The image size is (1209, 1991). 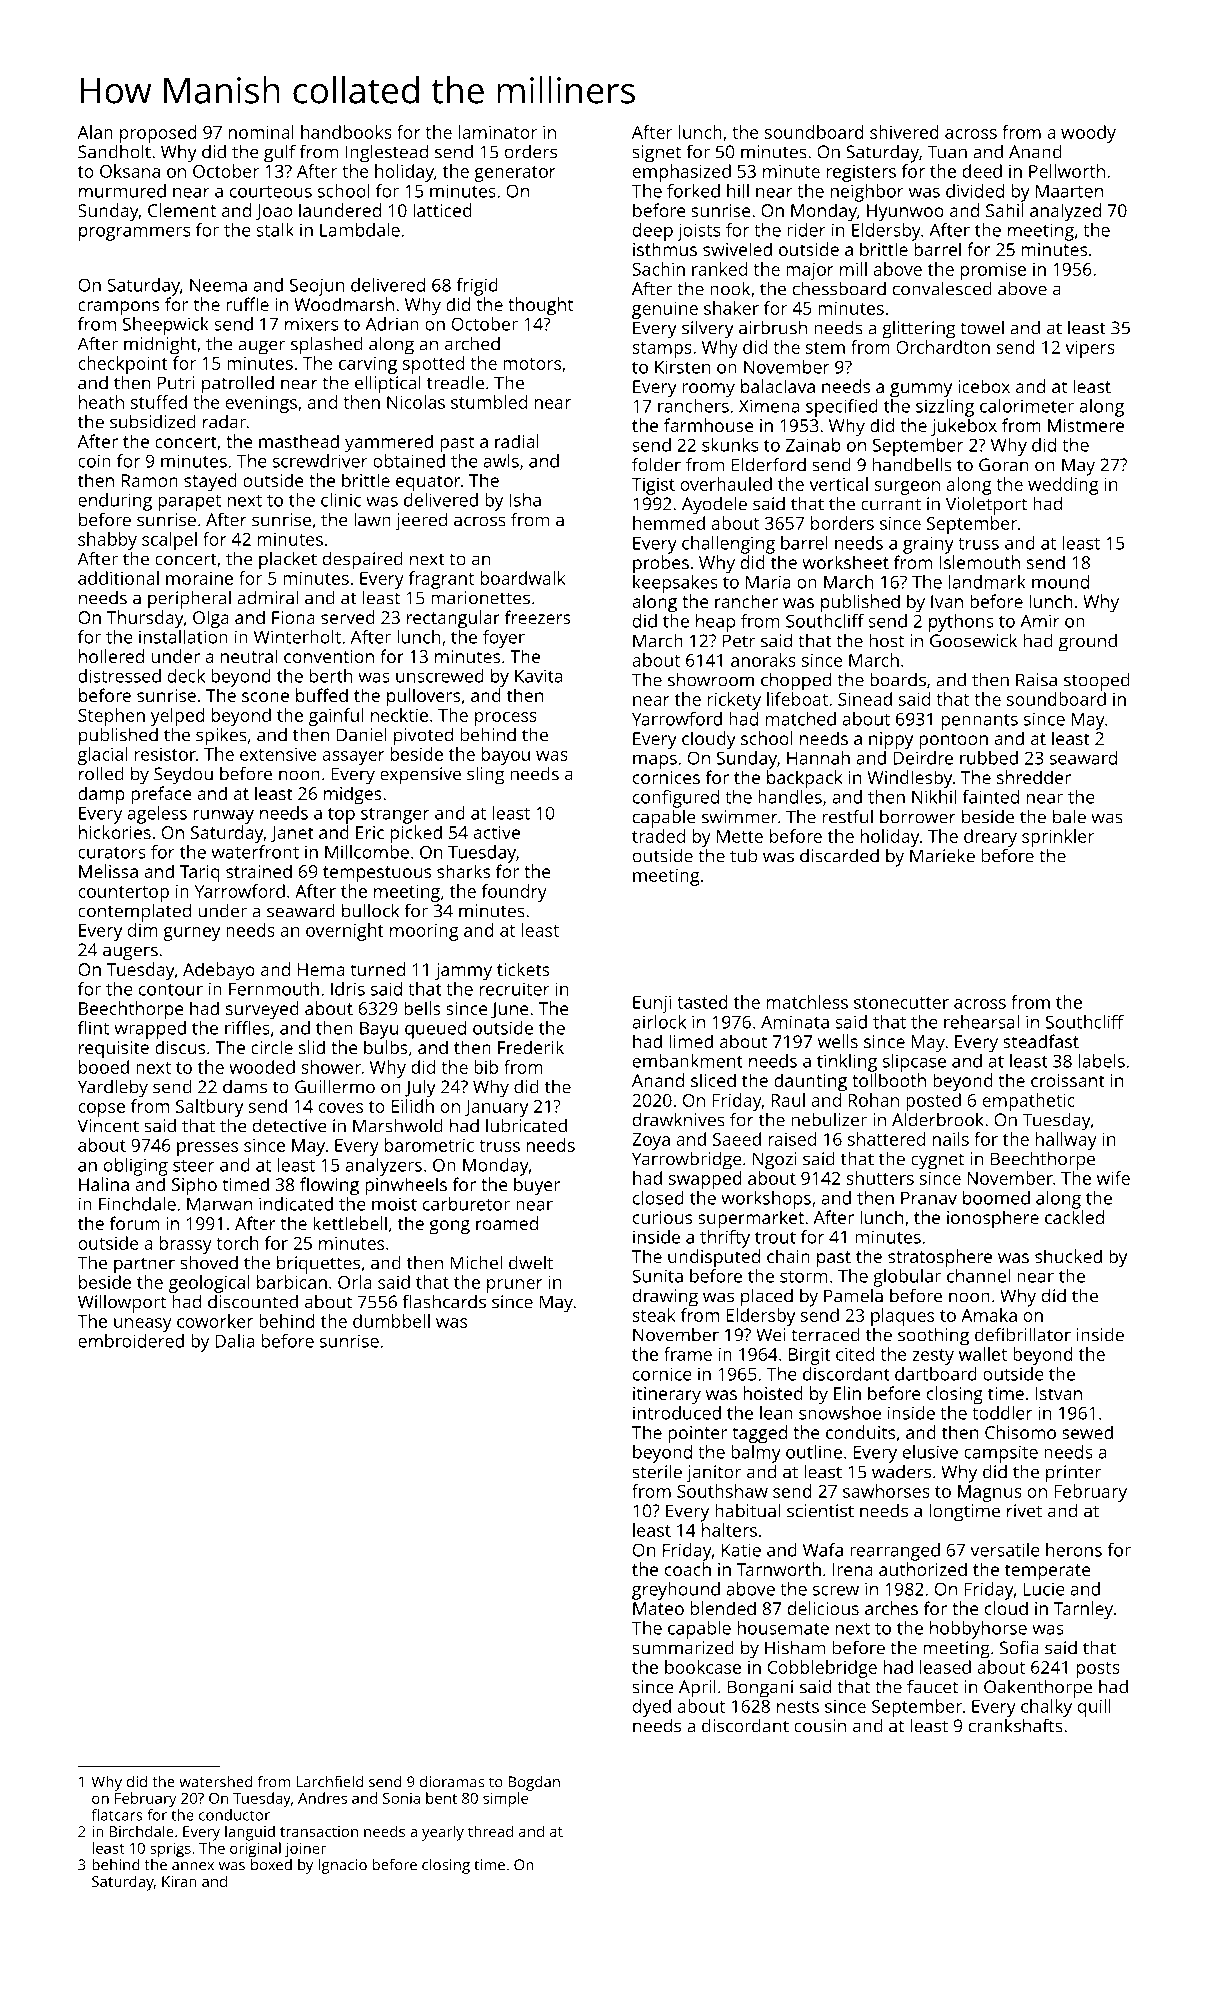 I want to click on housemate, so click(x=783, y=1628).
